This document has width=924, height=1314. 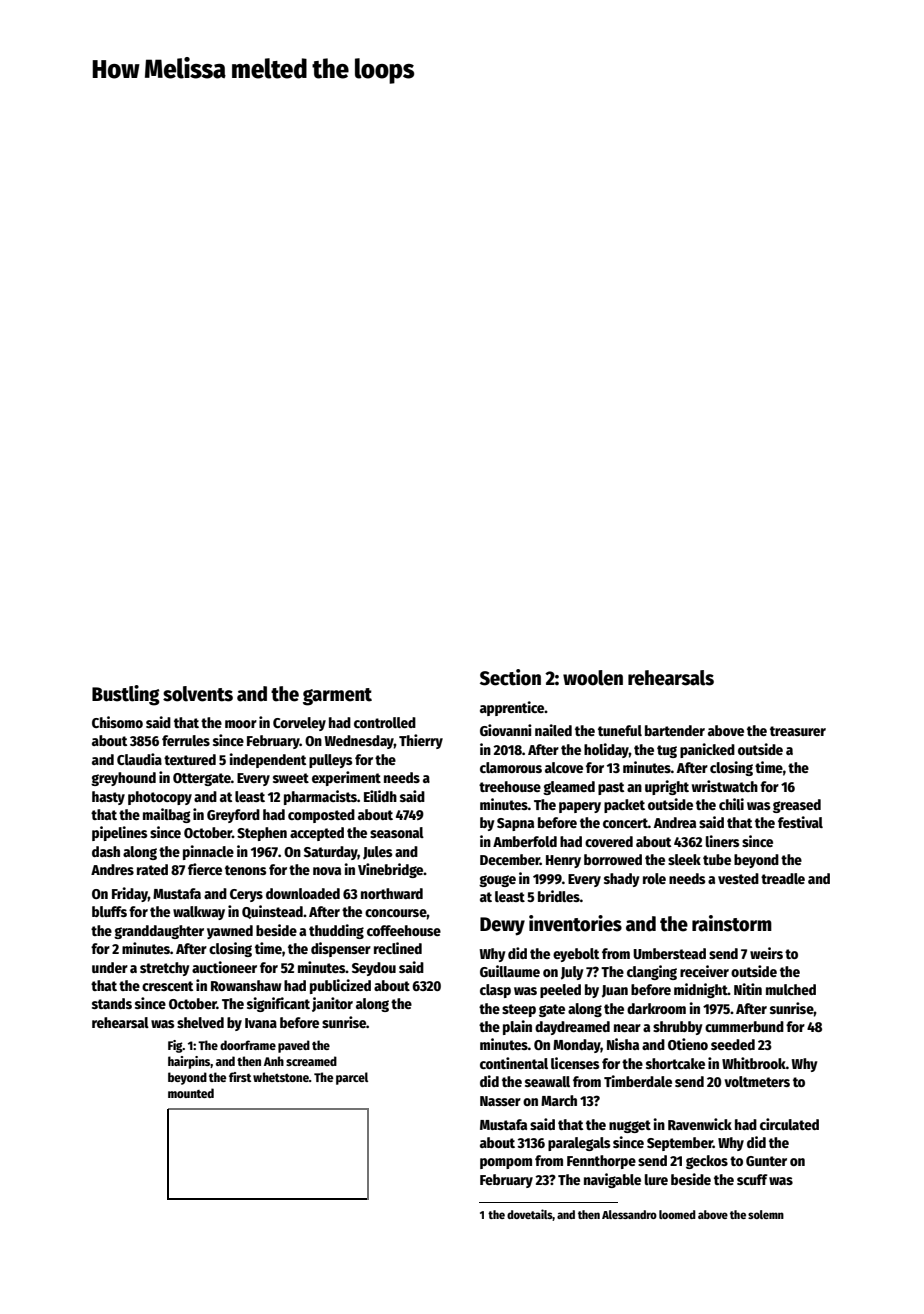 What do you see at coordinates (359, 742) in the document?
I see `Wednesday` at bounding box center [359, 742].
